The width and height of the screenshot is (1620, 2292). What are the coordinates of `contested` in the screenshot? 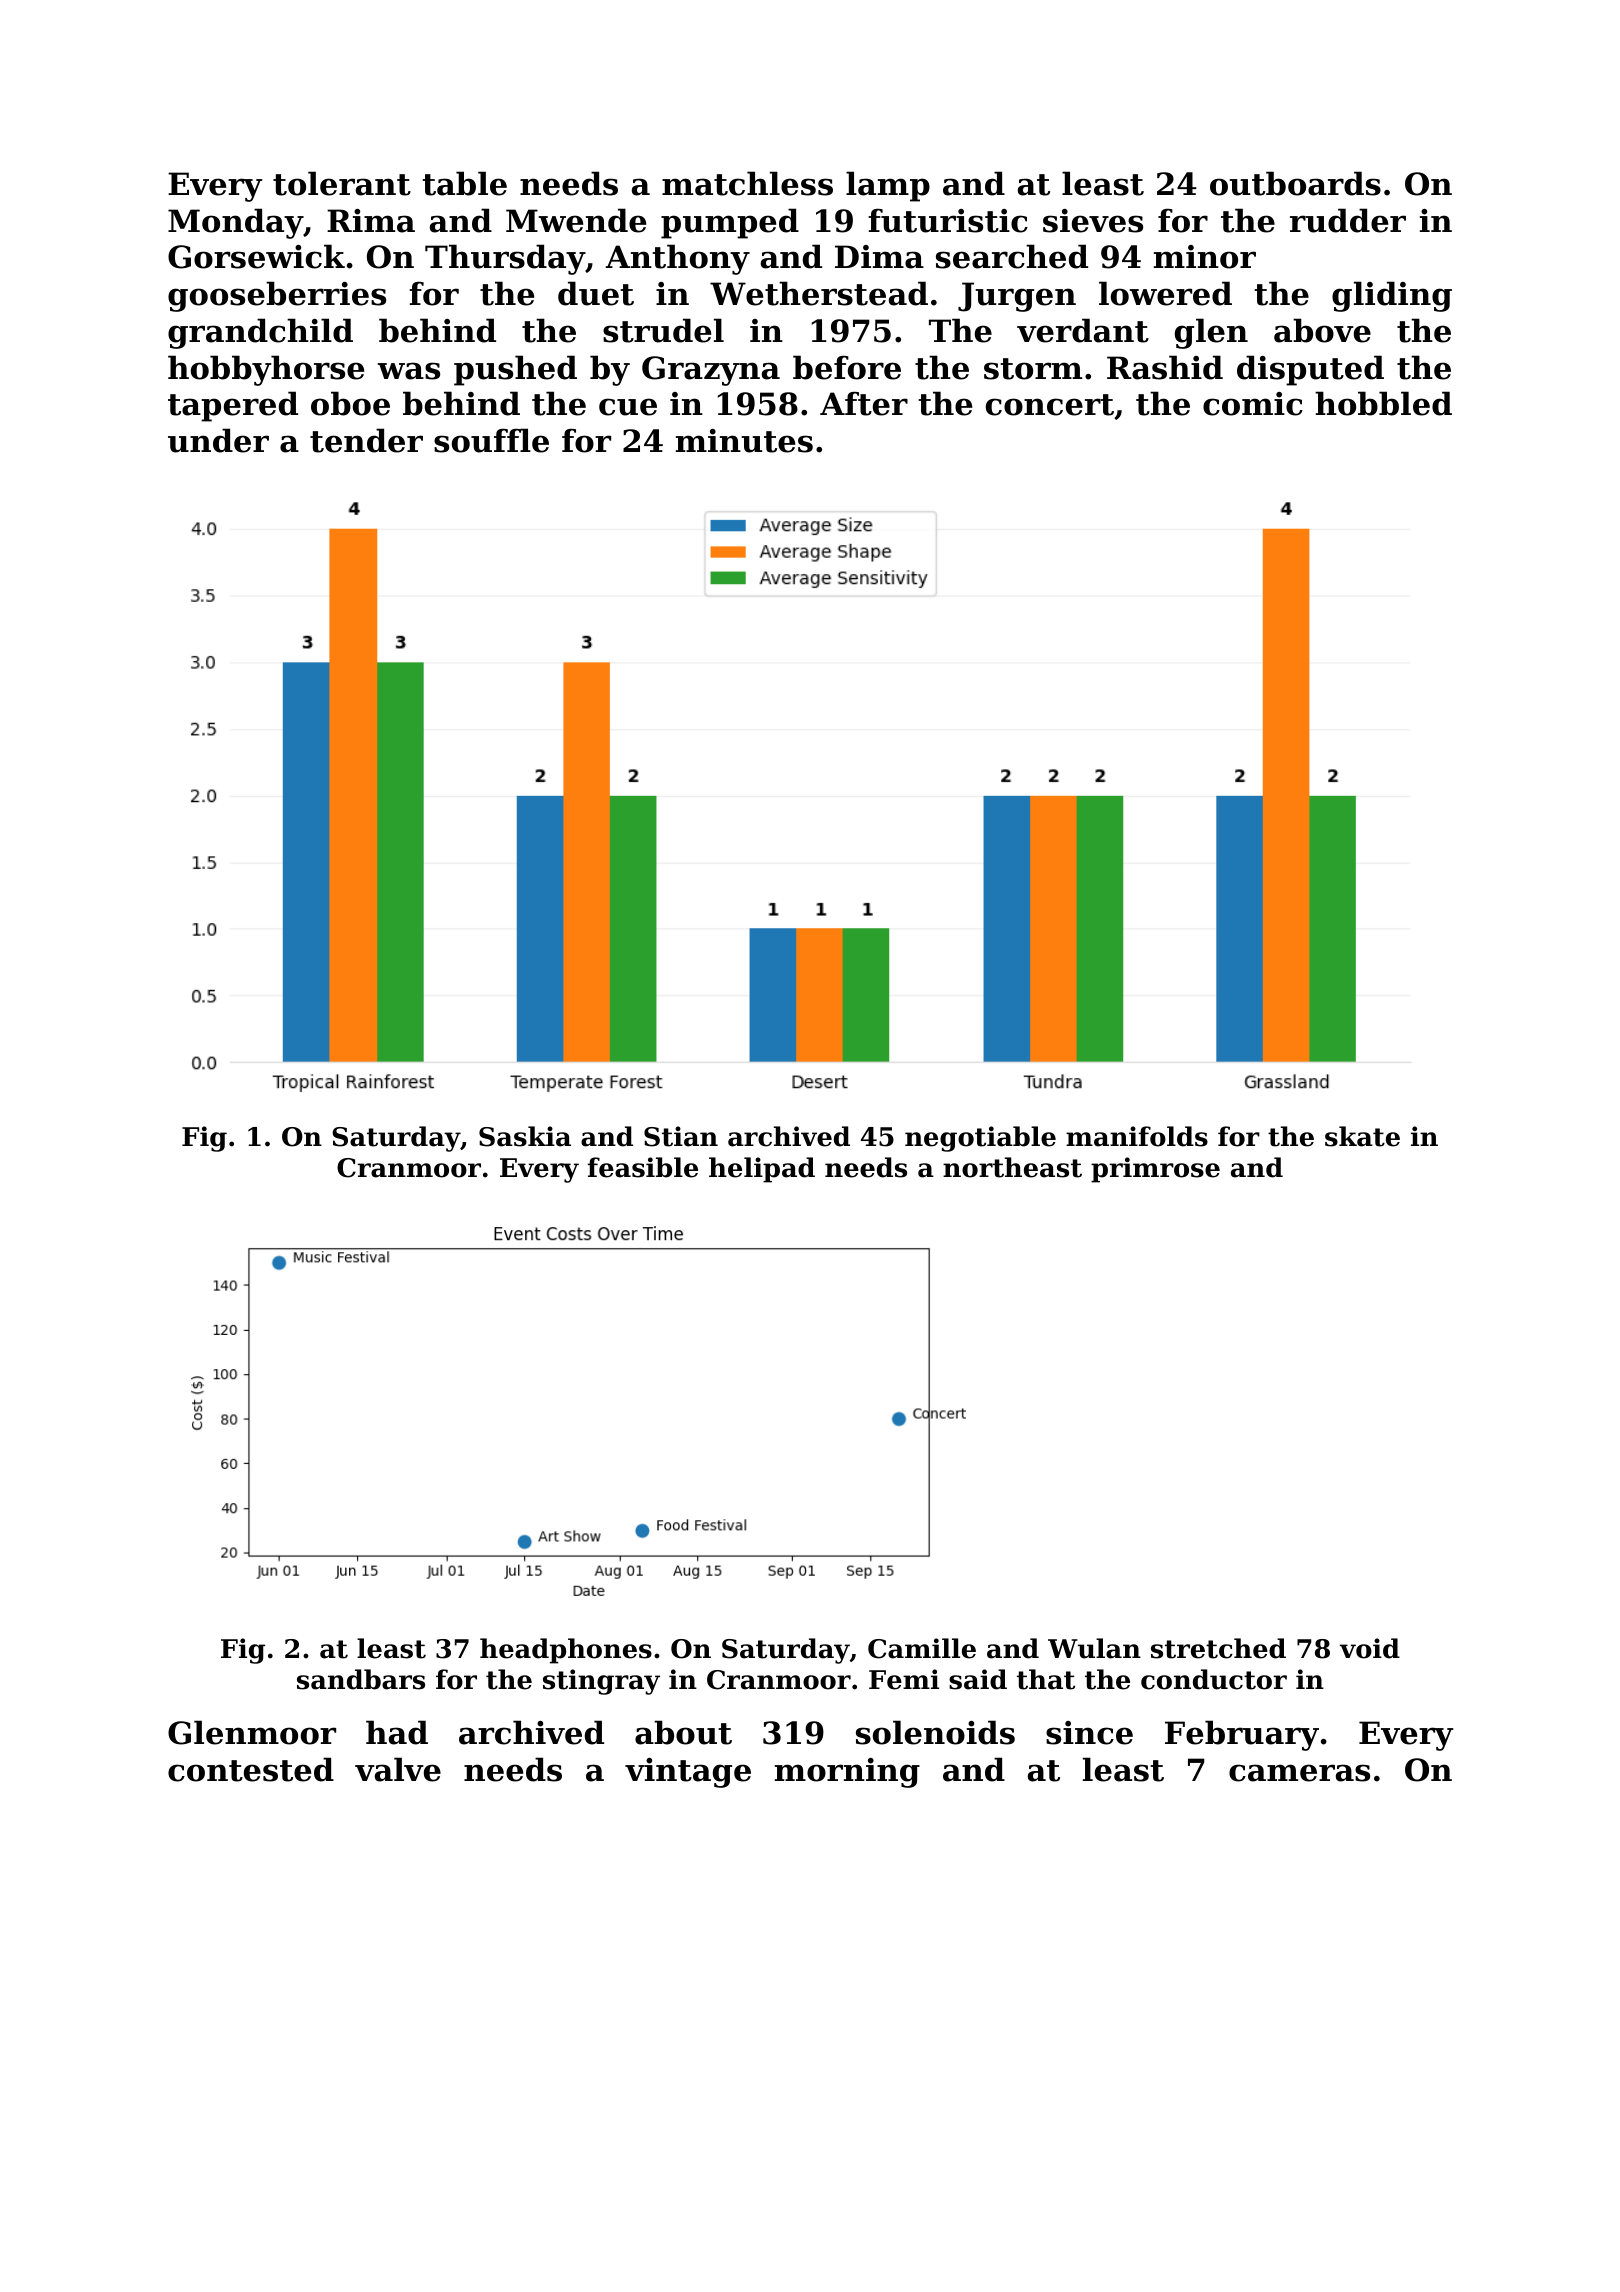 It's located at (251, 1769).
